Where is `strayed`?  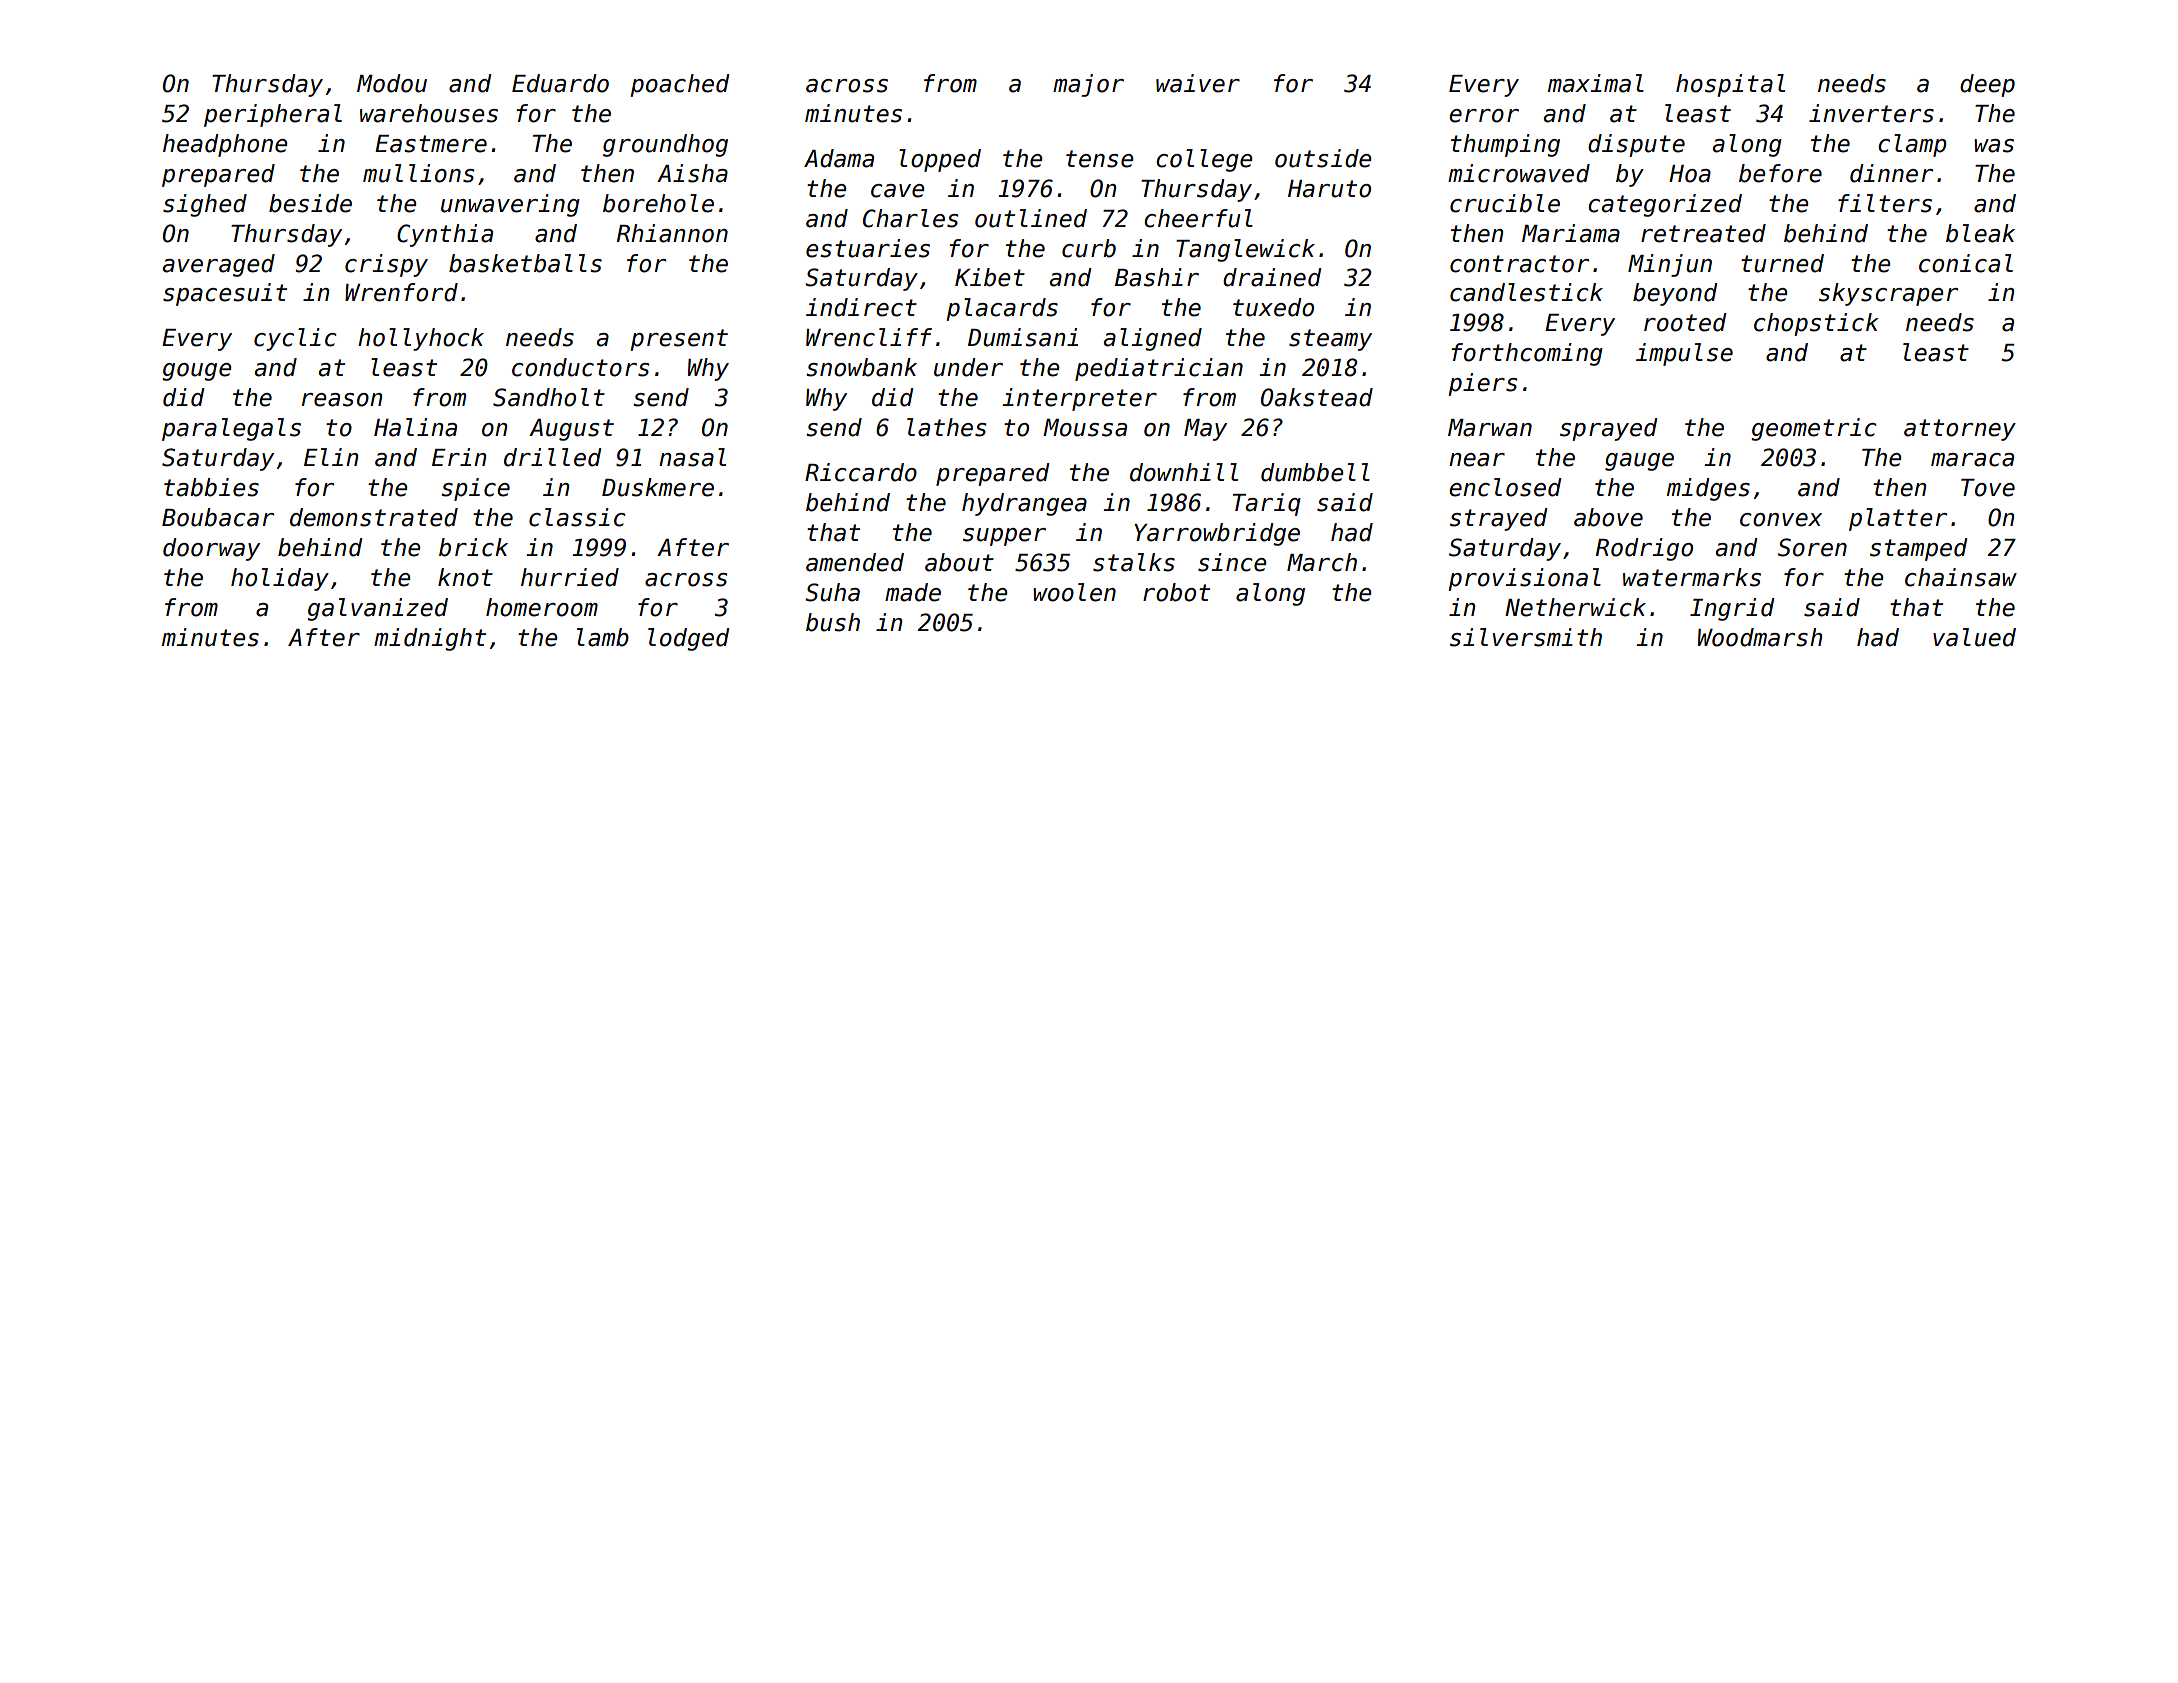
strayed is located at coordinates (1499, 519).
